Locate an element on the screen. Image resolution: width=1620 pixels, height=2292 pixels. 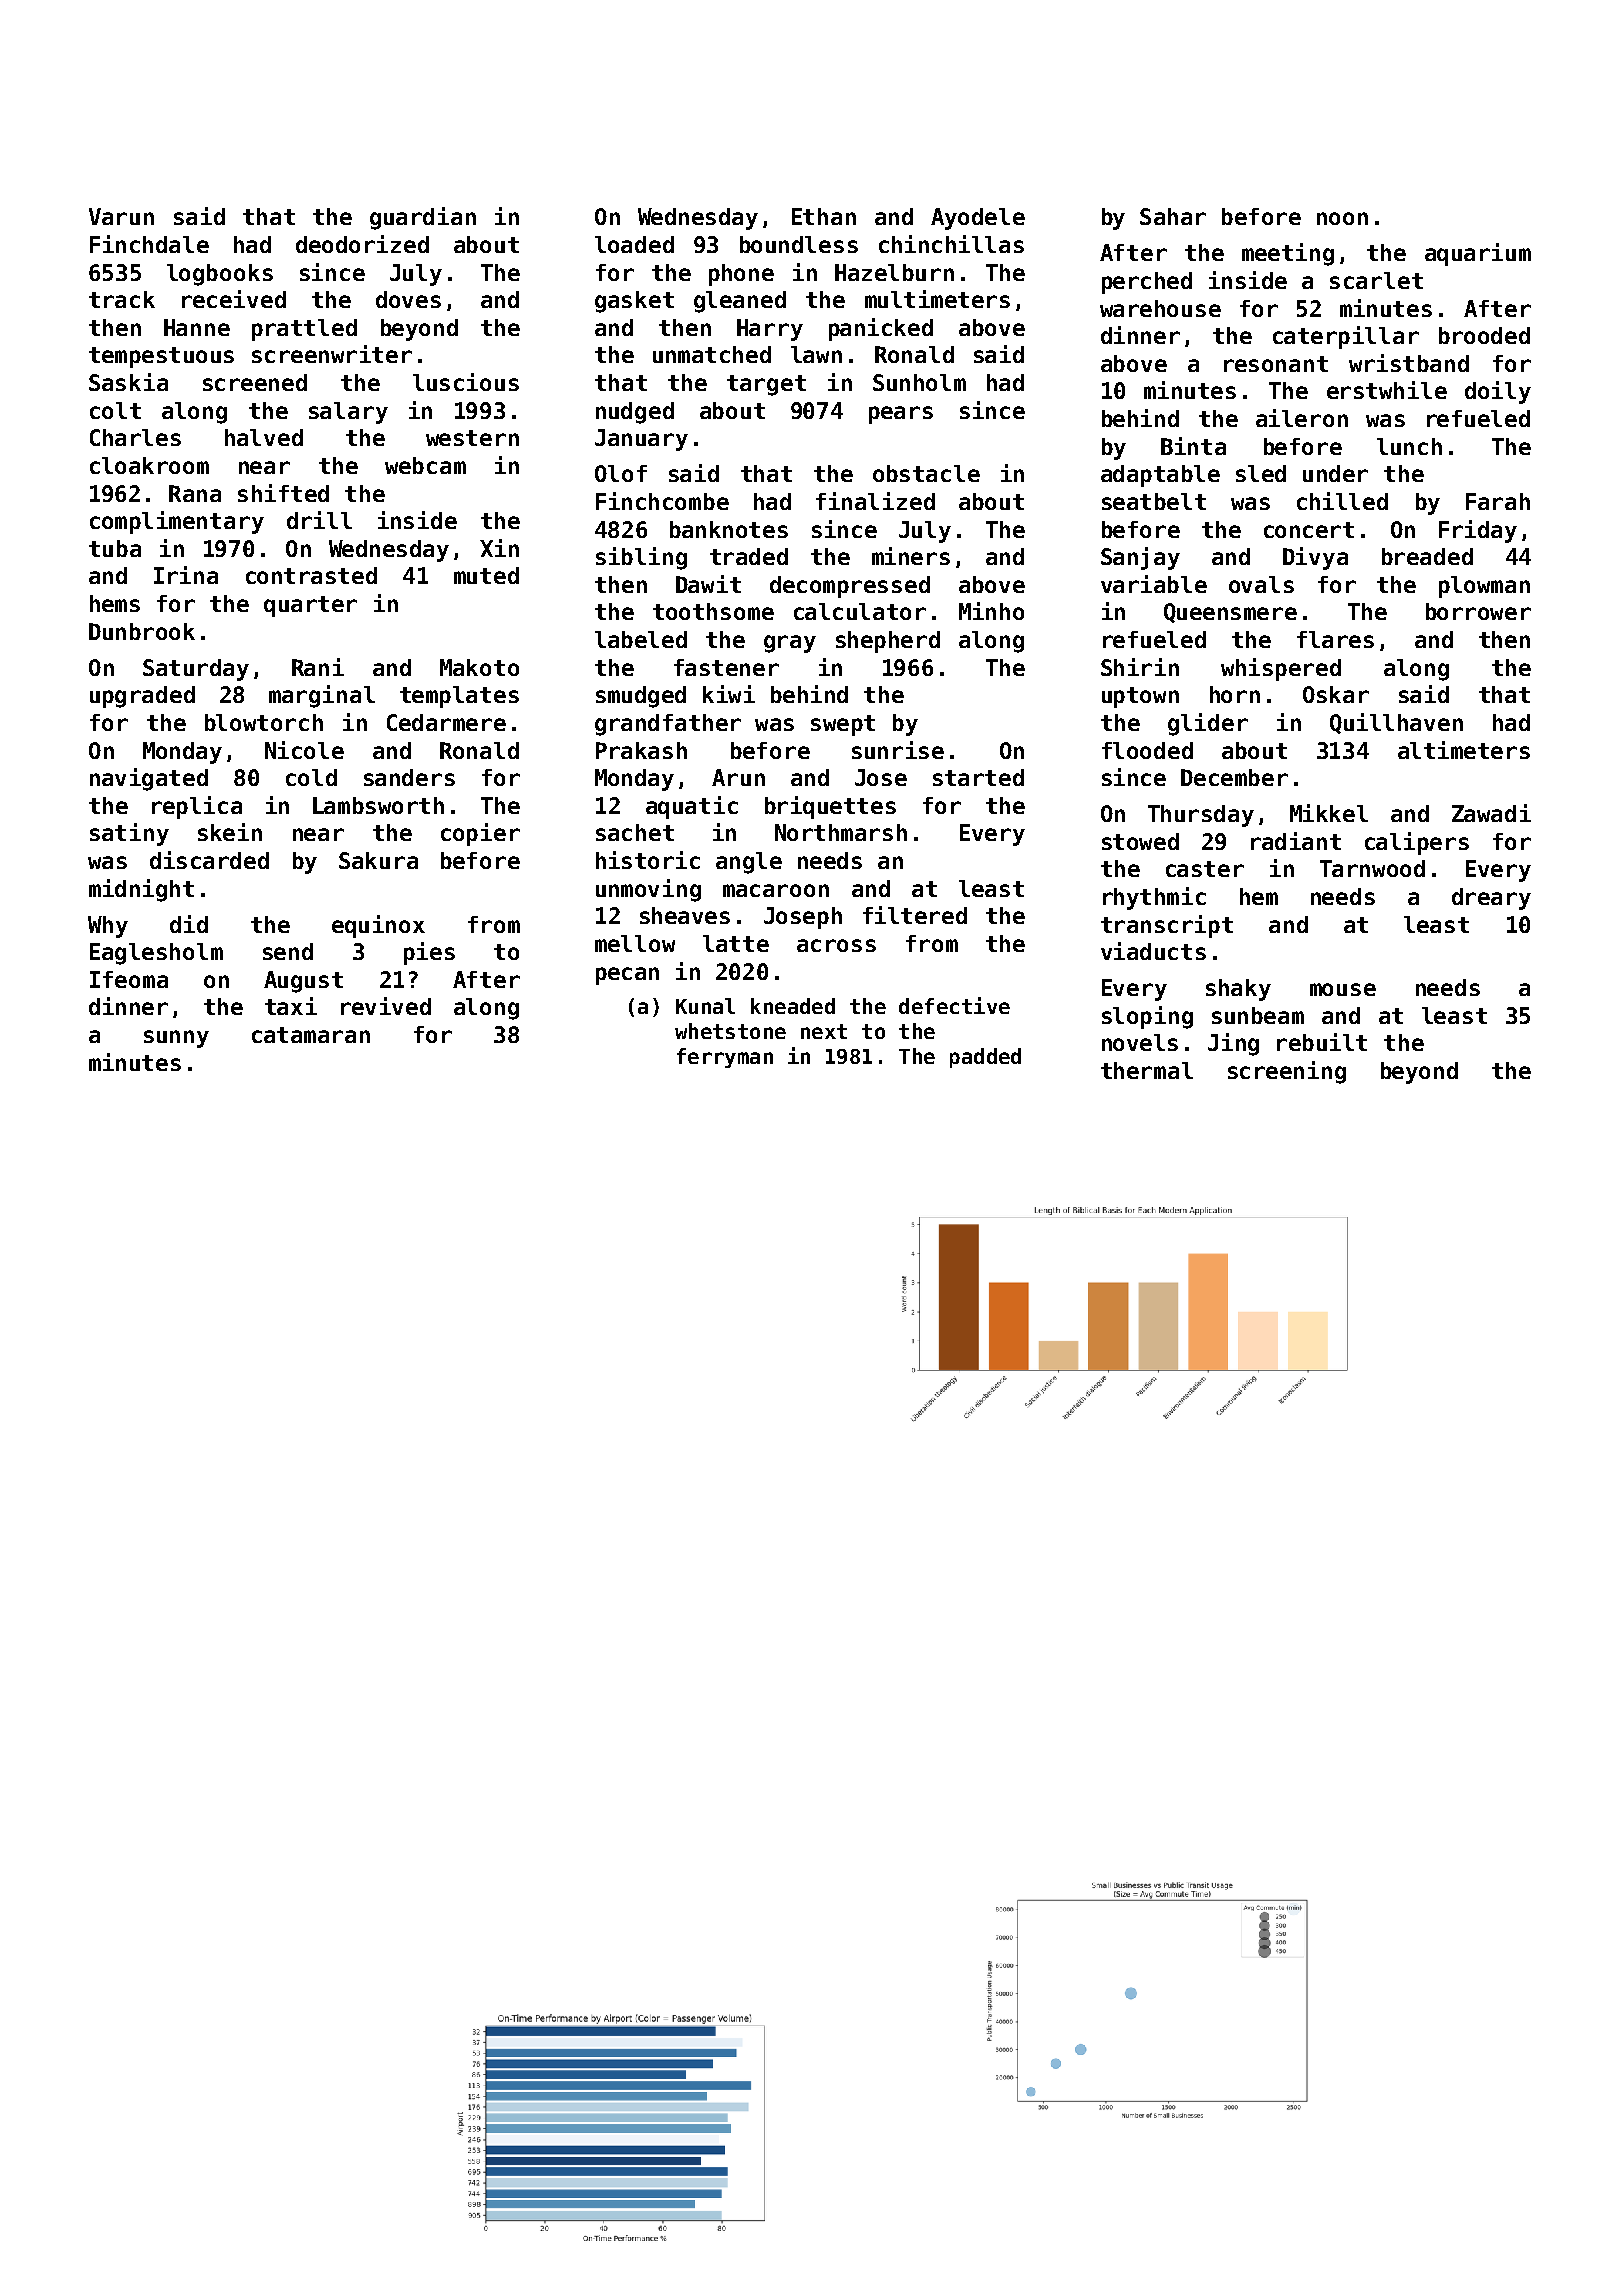
marginal is located at coordinates (322, 696).
